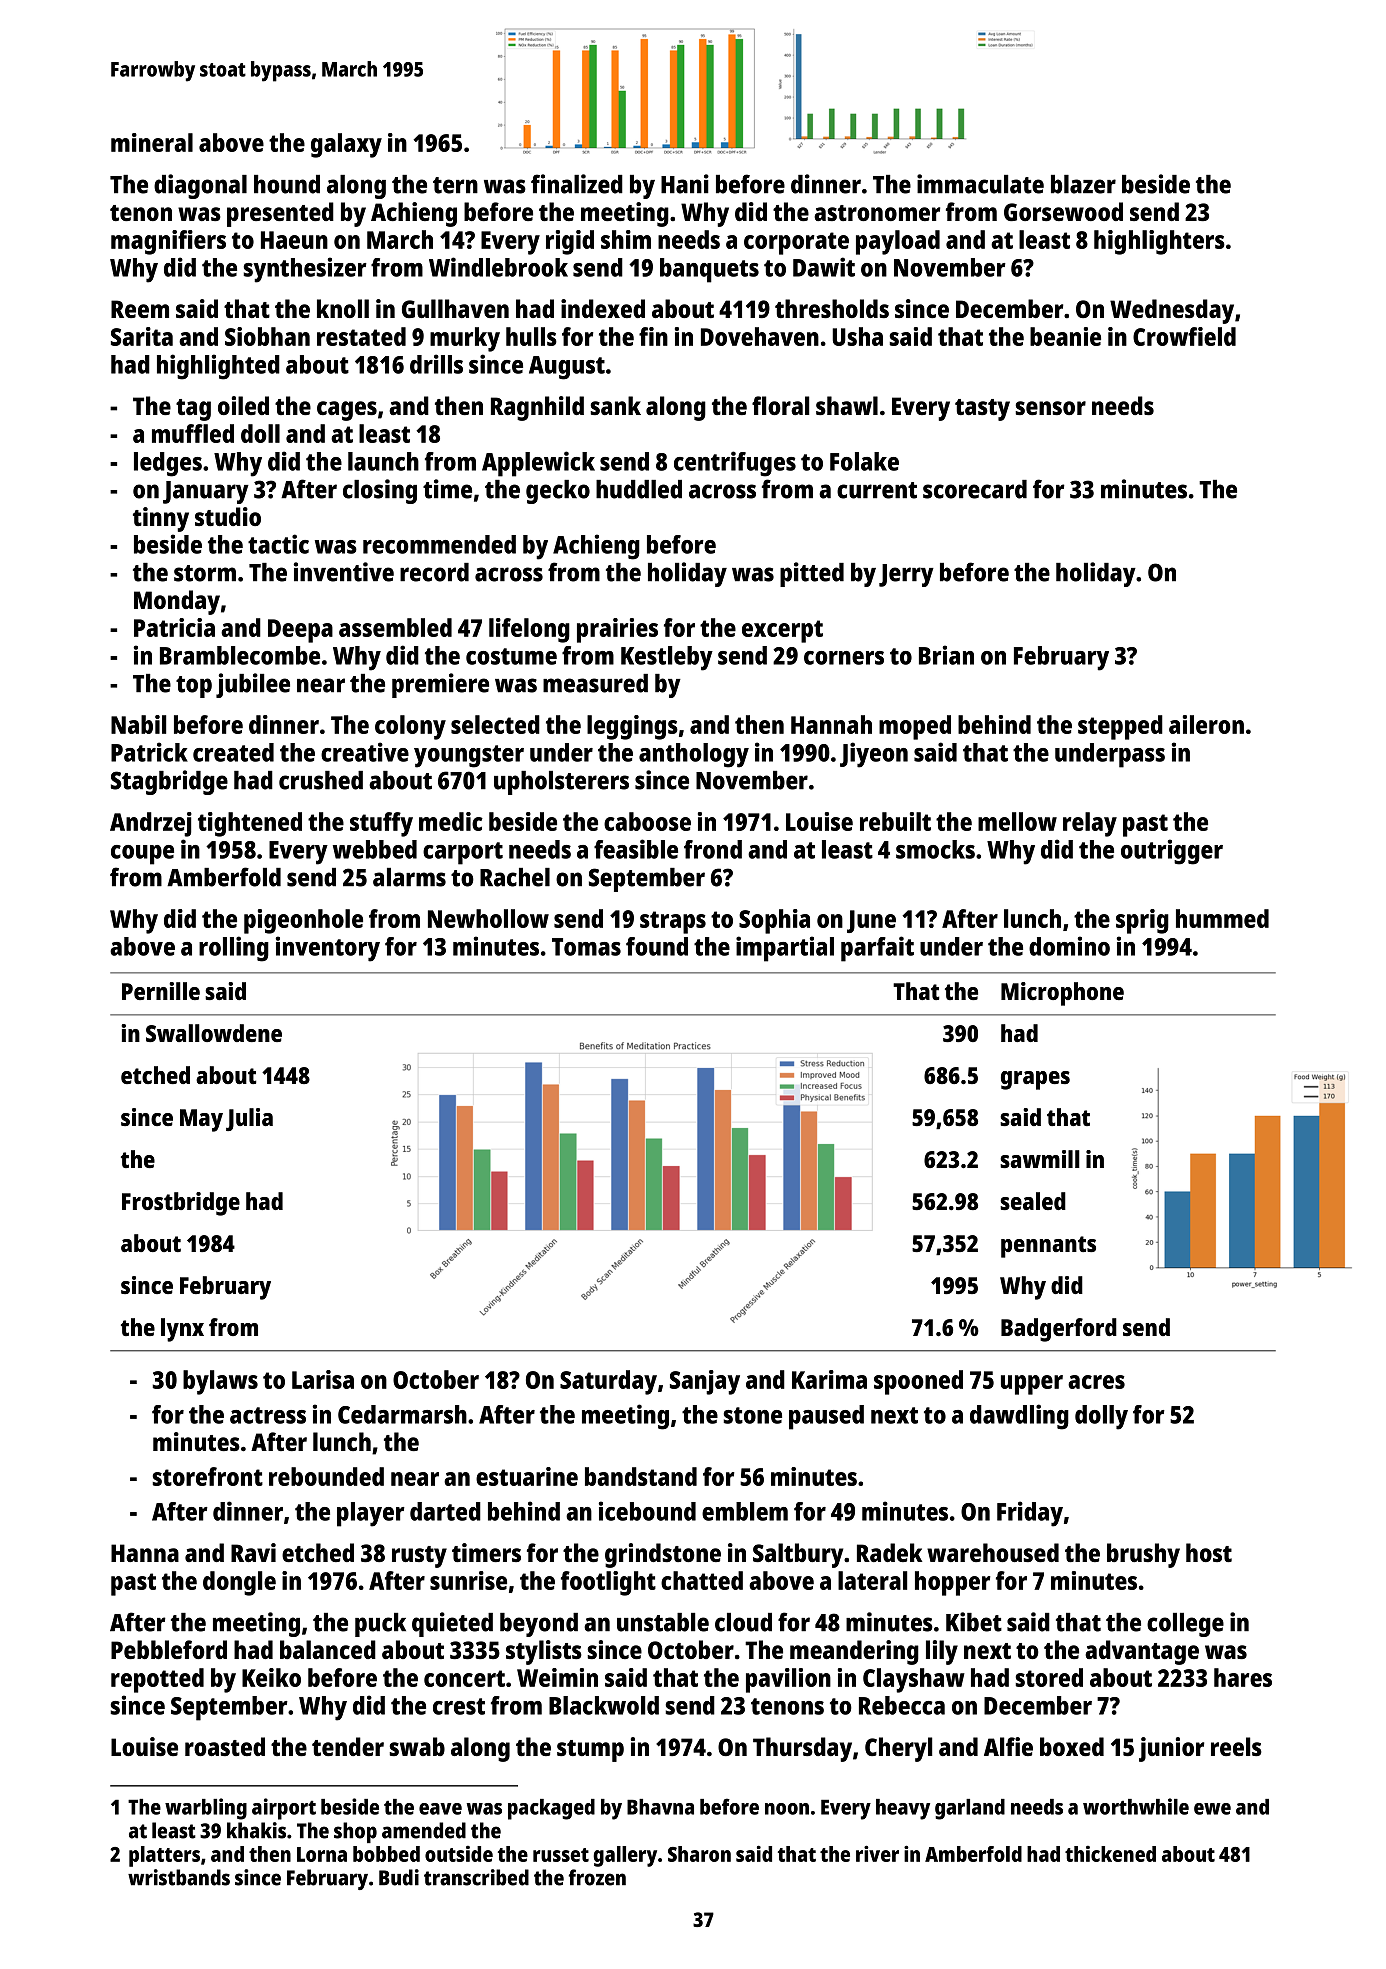 This screenshot has width=1386, height=1969. I want to click on Kestleby, so click(667, 658).
